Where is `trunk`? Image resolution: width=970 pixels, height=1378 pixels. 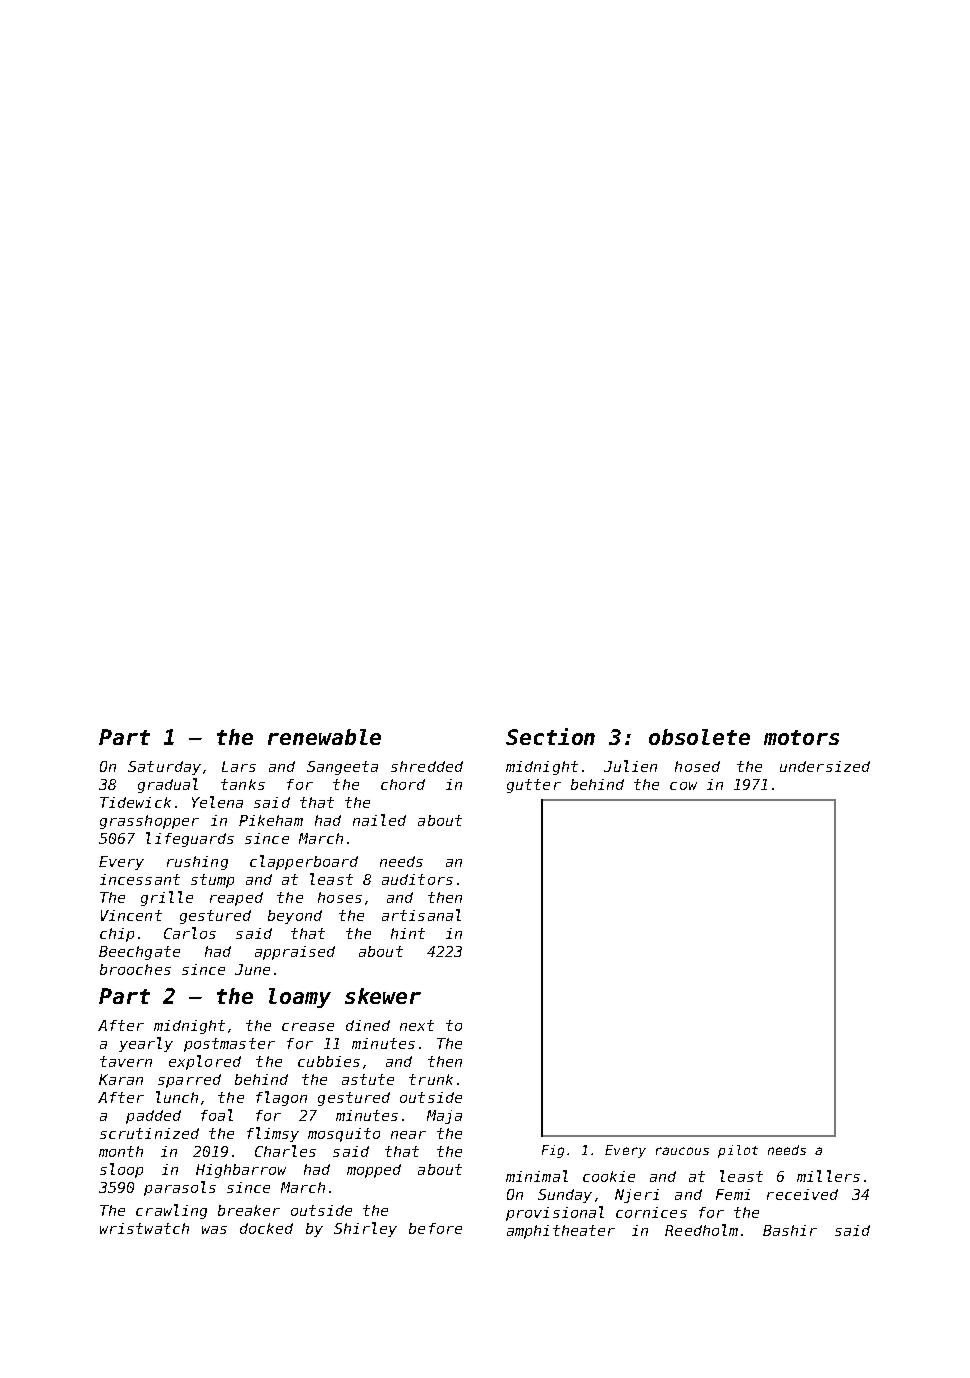 trunk is located at coordinates (431, 1079).
